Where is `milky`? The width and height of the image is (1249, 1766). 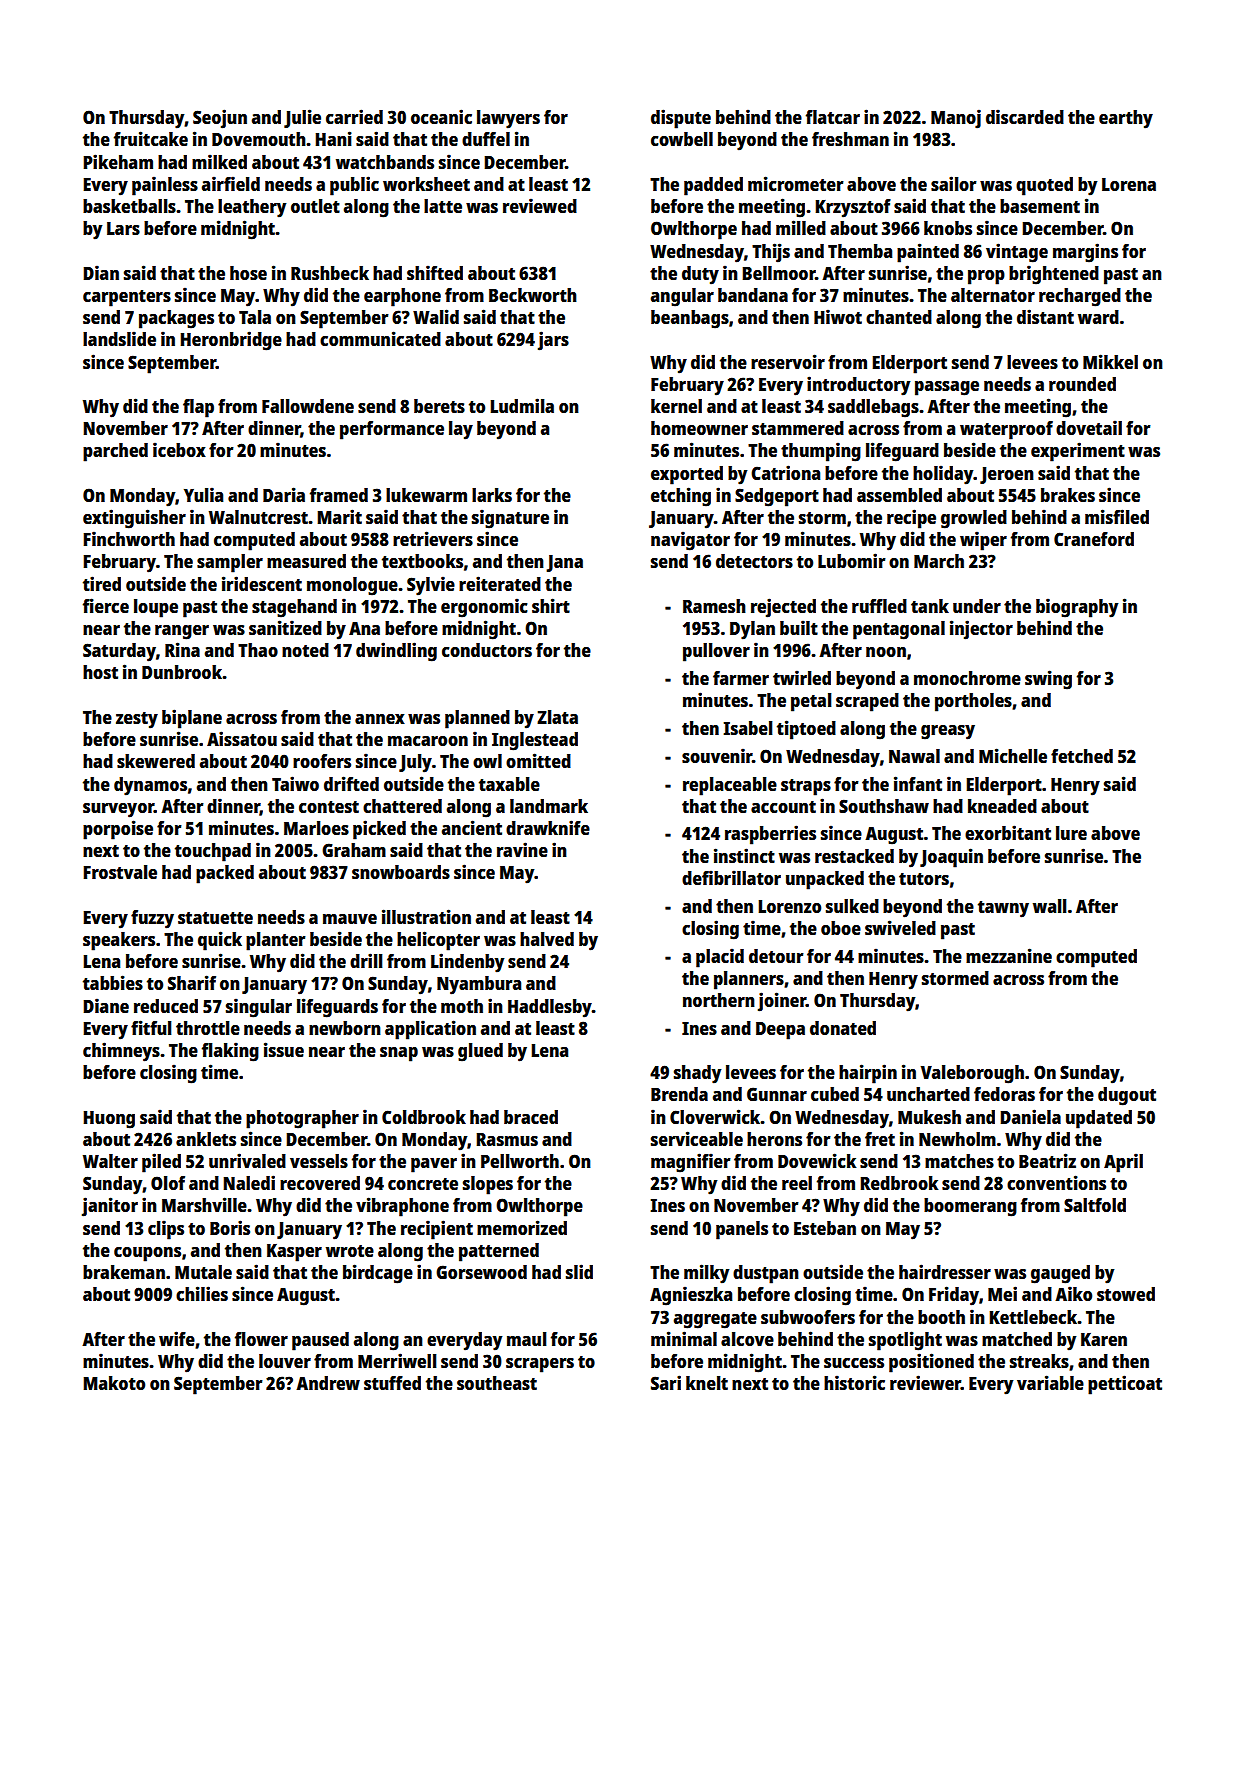 milky is located at coordinates (706, 1274).
